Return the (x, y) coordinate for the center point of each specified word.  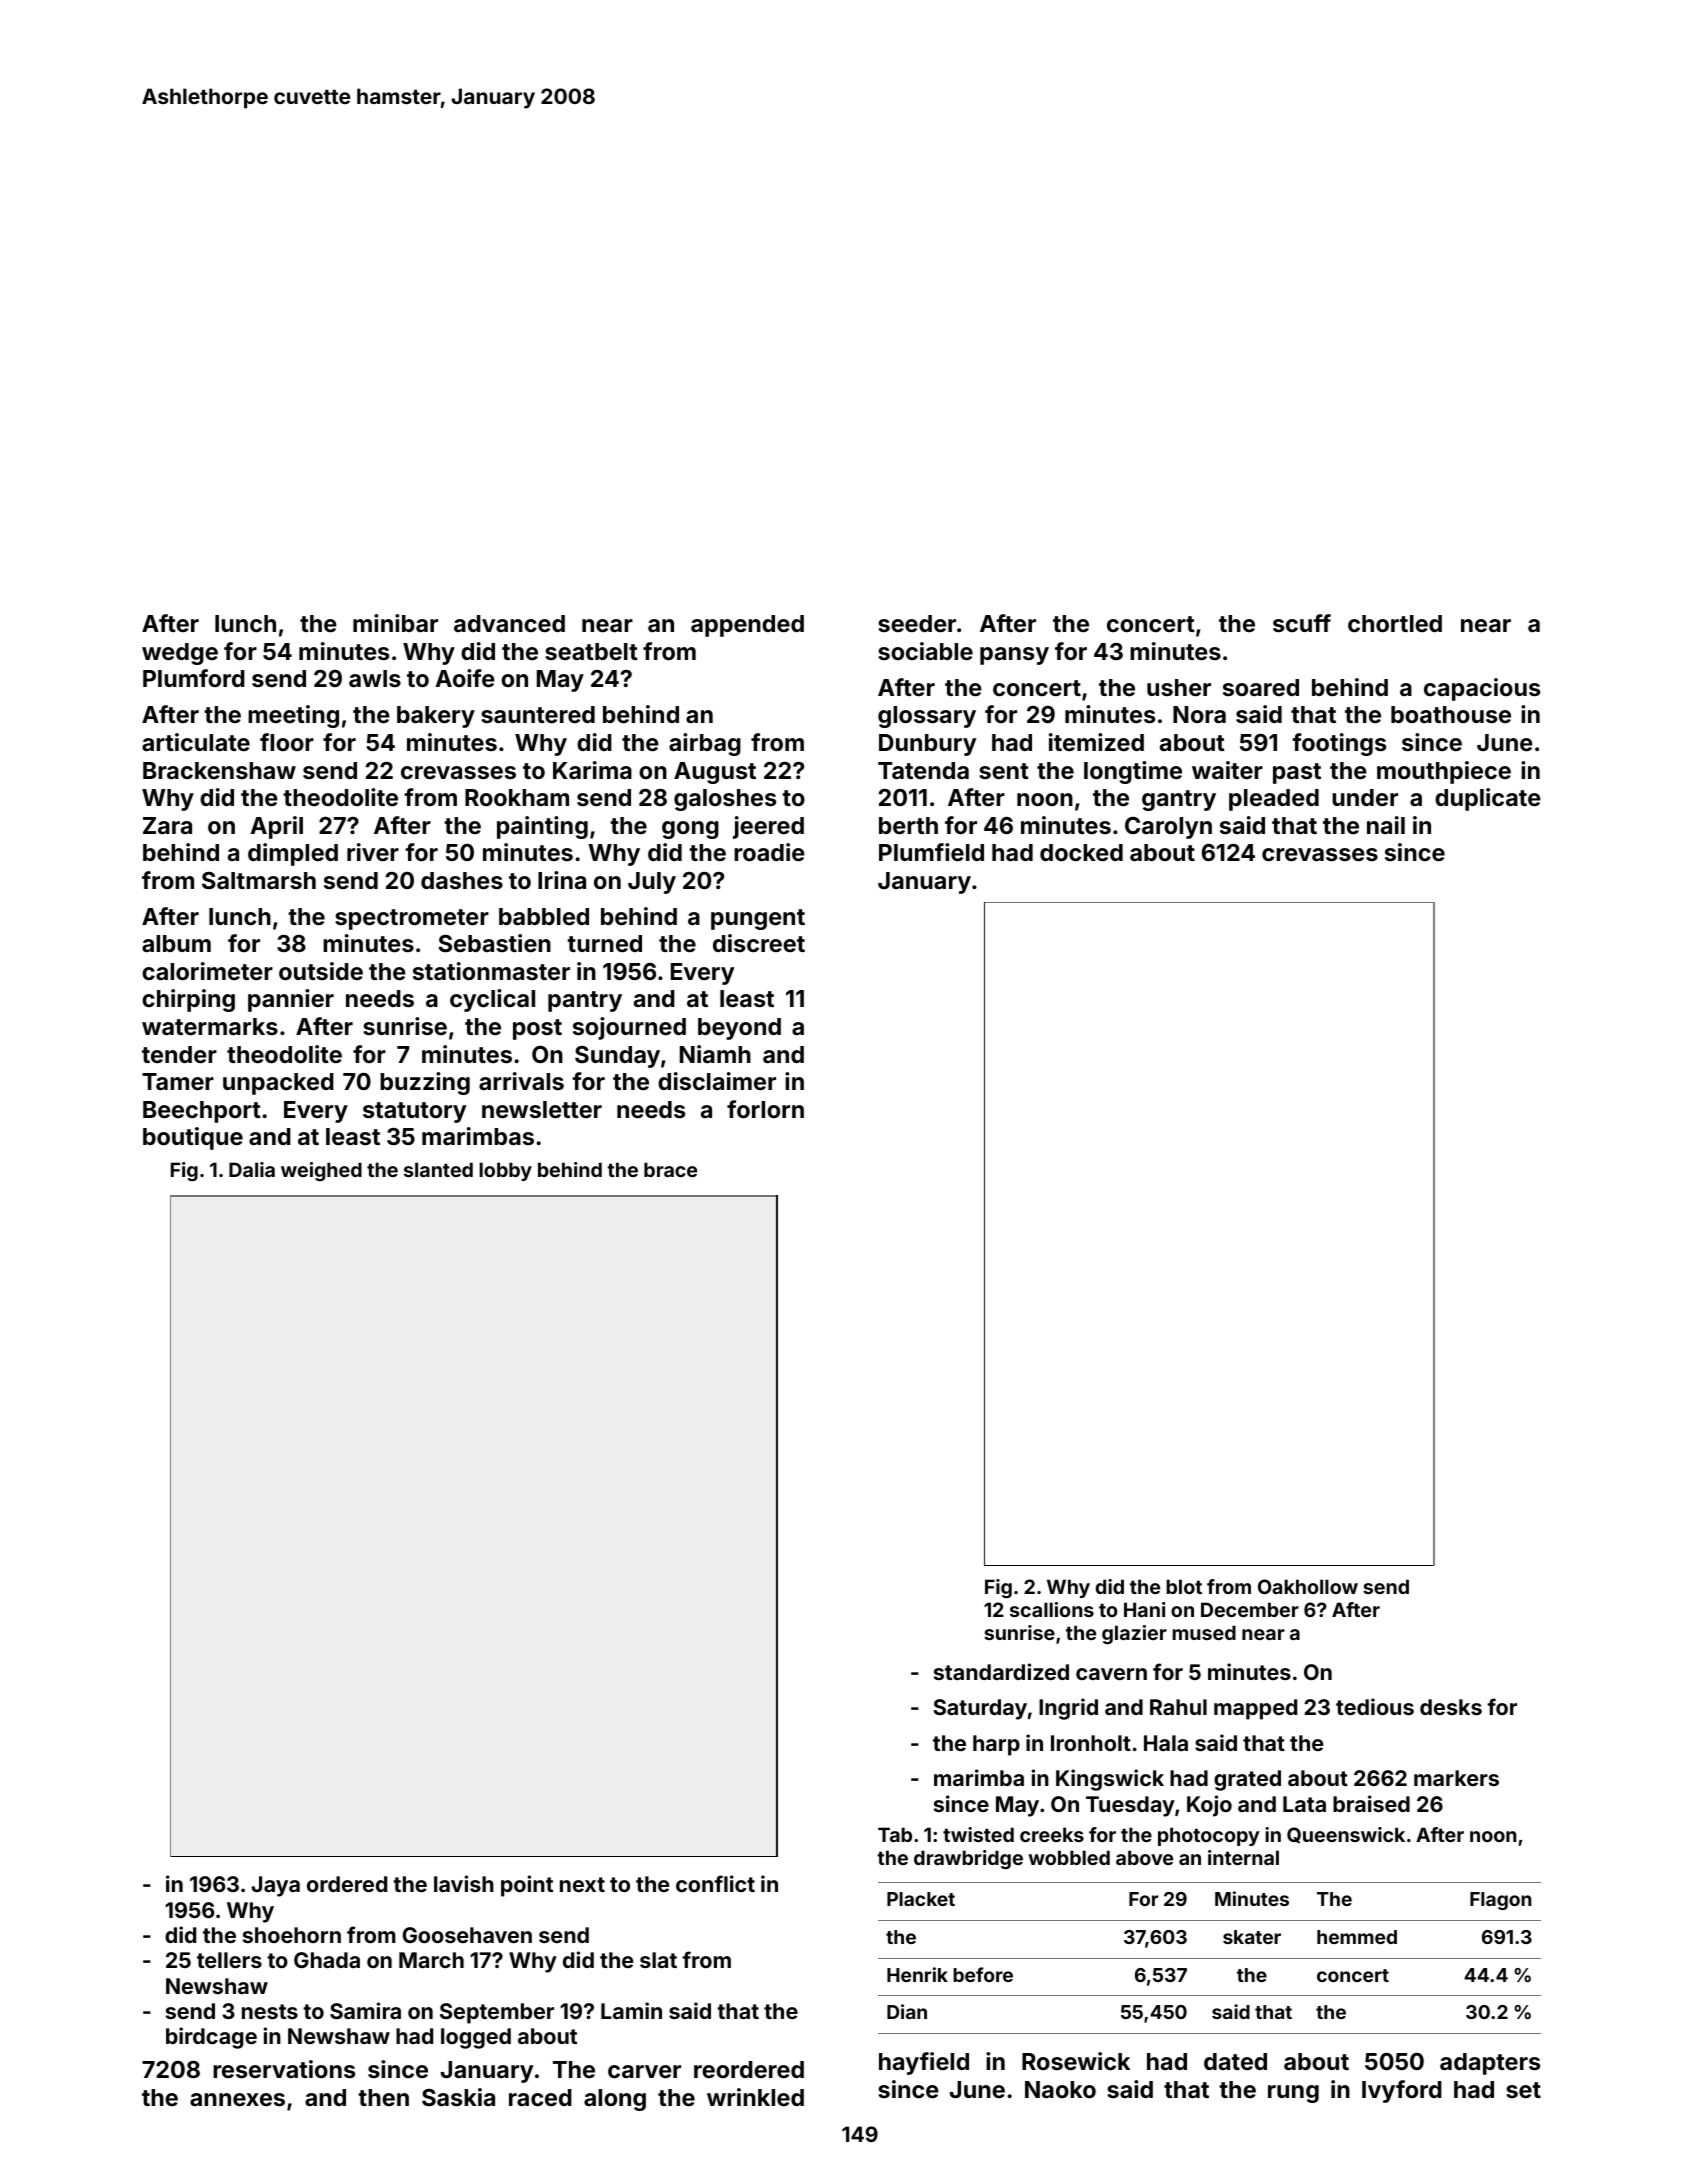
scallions (1052, 1609)
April (276, 827)
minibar (395, 623)
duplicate (1488, 799)
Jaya (275, 1886)
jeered (768, 827)
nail (1386, 825)
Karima (592, 770)
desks (1451, 1707)
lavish (464, 1883)
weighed (321, 1171)
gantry (1179, 800)
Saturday (980, 1709)
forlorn (765, 1109)
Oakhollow (1308, 1586)
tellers (229, 1960)
